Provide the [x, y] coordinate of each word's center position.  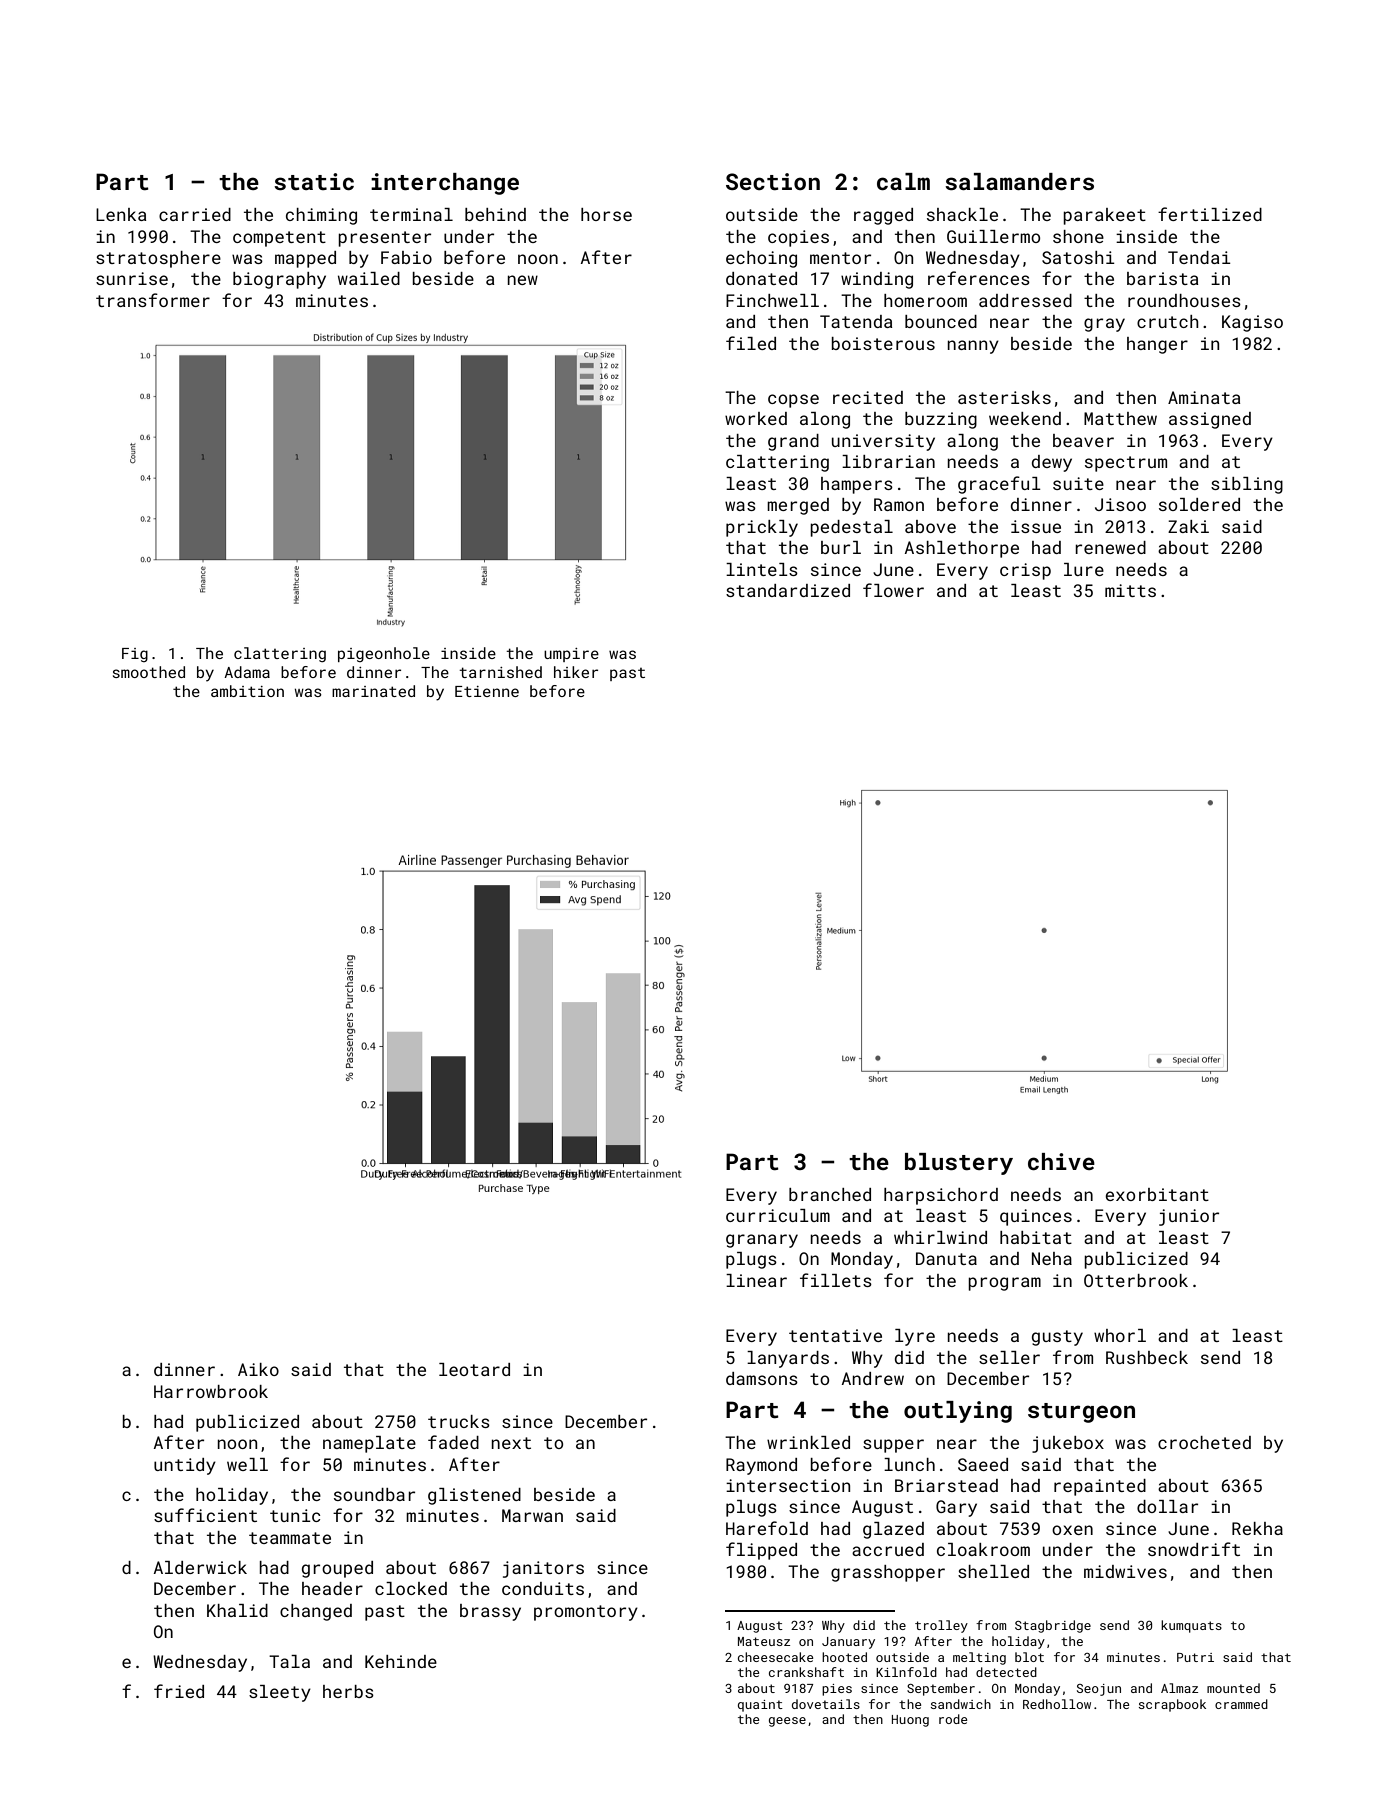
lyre [915, 1337]
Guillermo [993, 236]
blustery [959, 1164]
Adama [247, 672]
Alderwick [200, 1567]
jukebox [1068, 1444]
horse [606, 214]
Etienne [487, 691]
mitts [1130, 590]
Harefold [767, 1528]
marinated [373, 691]
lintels [762, 569]
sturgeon [1081, 1413]
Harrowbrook [211, 1391]
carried [195, 214]
